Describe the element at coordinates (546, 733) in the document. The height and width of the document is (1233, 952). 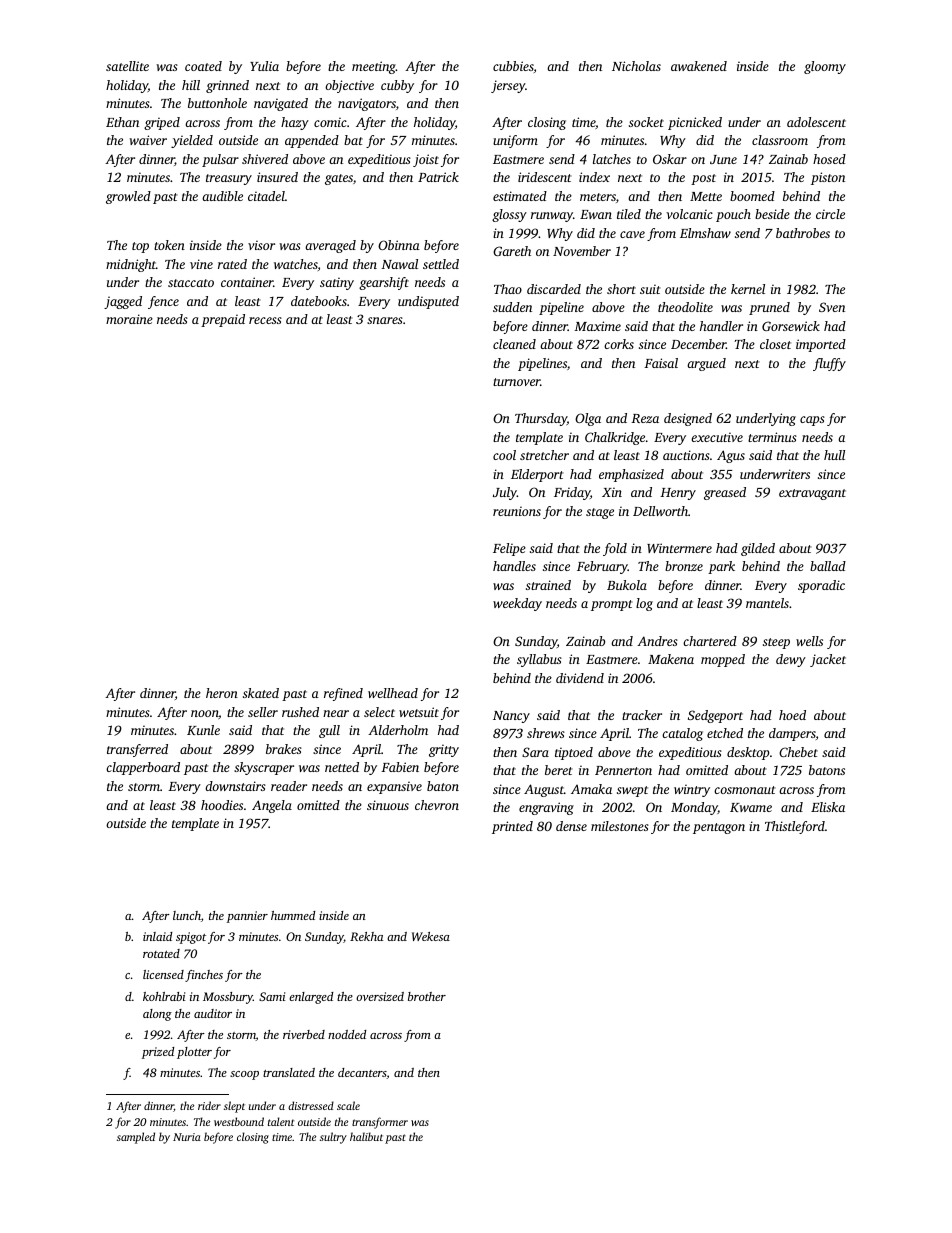
I see `shrews` at that location.
